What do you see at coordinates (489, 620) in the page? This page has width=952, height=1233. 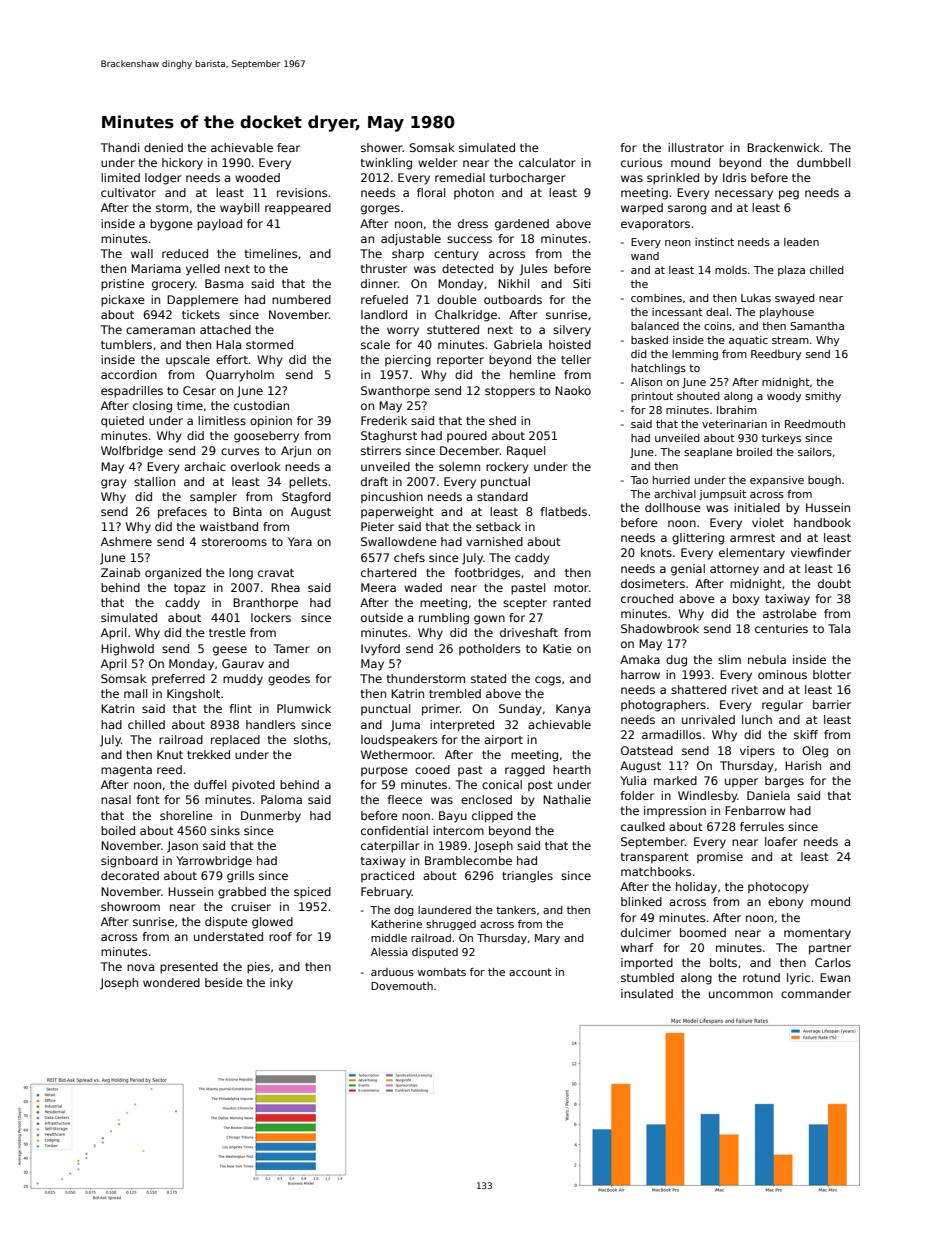 I see `gown` at bounding box center [489, 620].
